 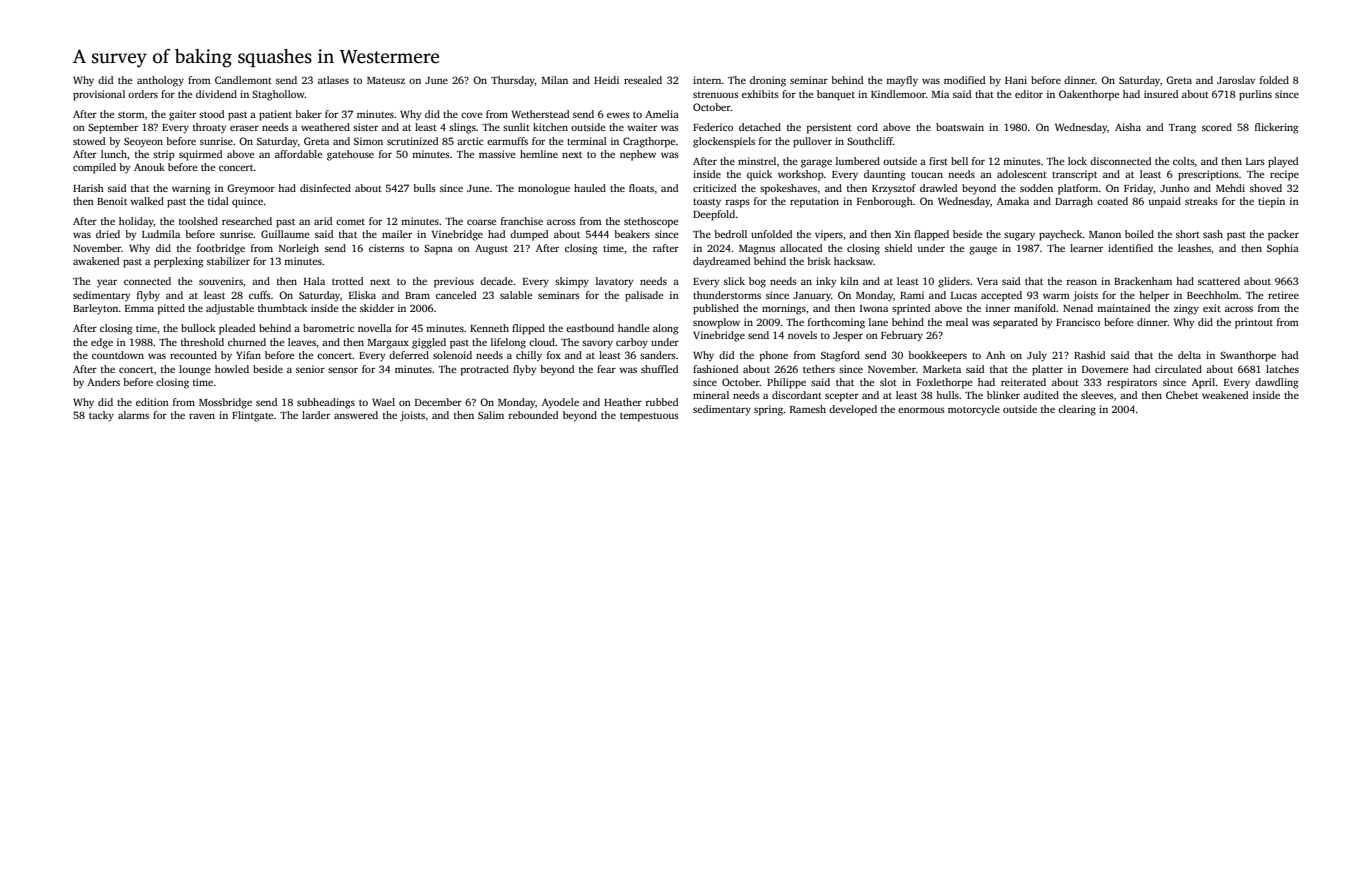 What do you see at coordinates (1184, 161) in the screenshot?
I see `colts` at bounding box center [1184, 161].
